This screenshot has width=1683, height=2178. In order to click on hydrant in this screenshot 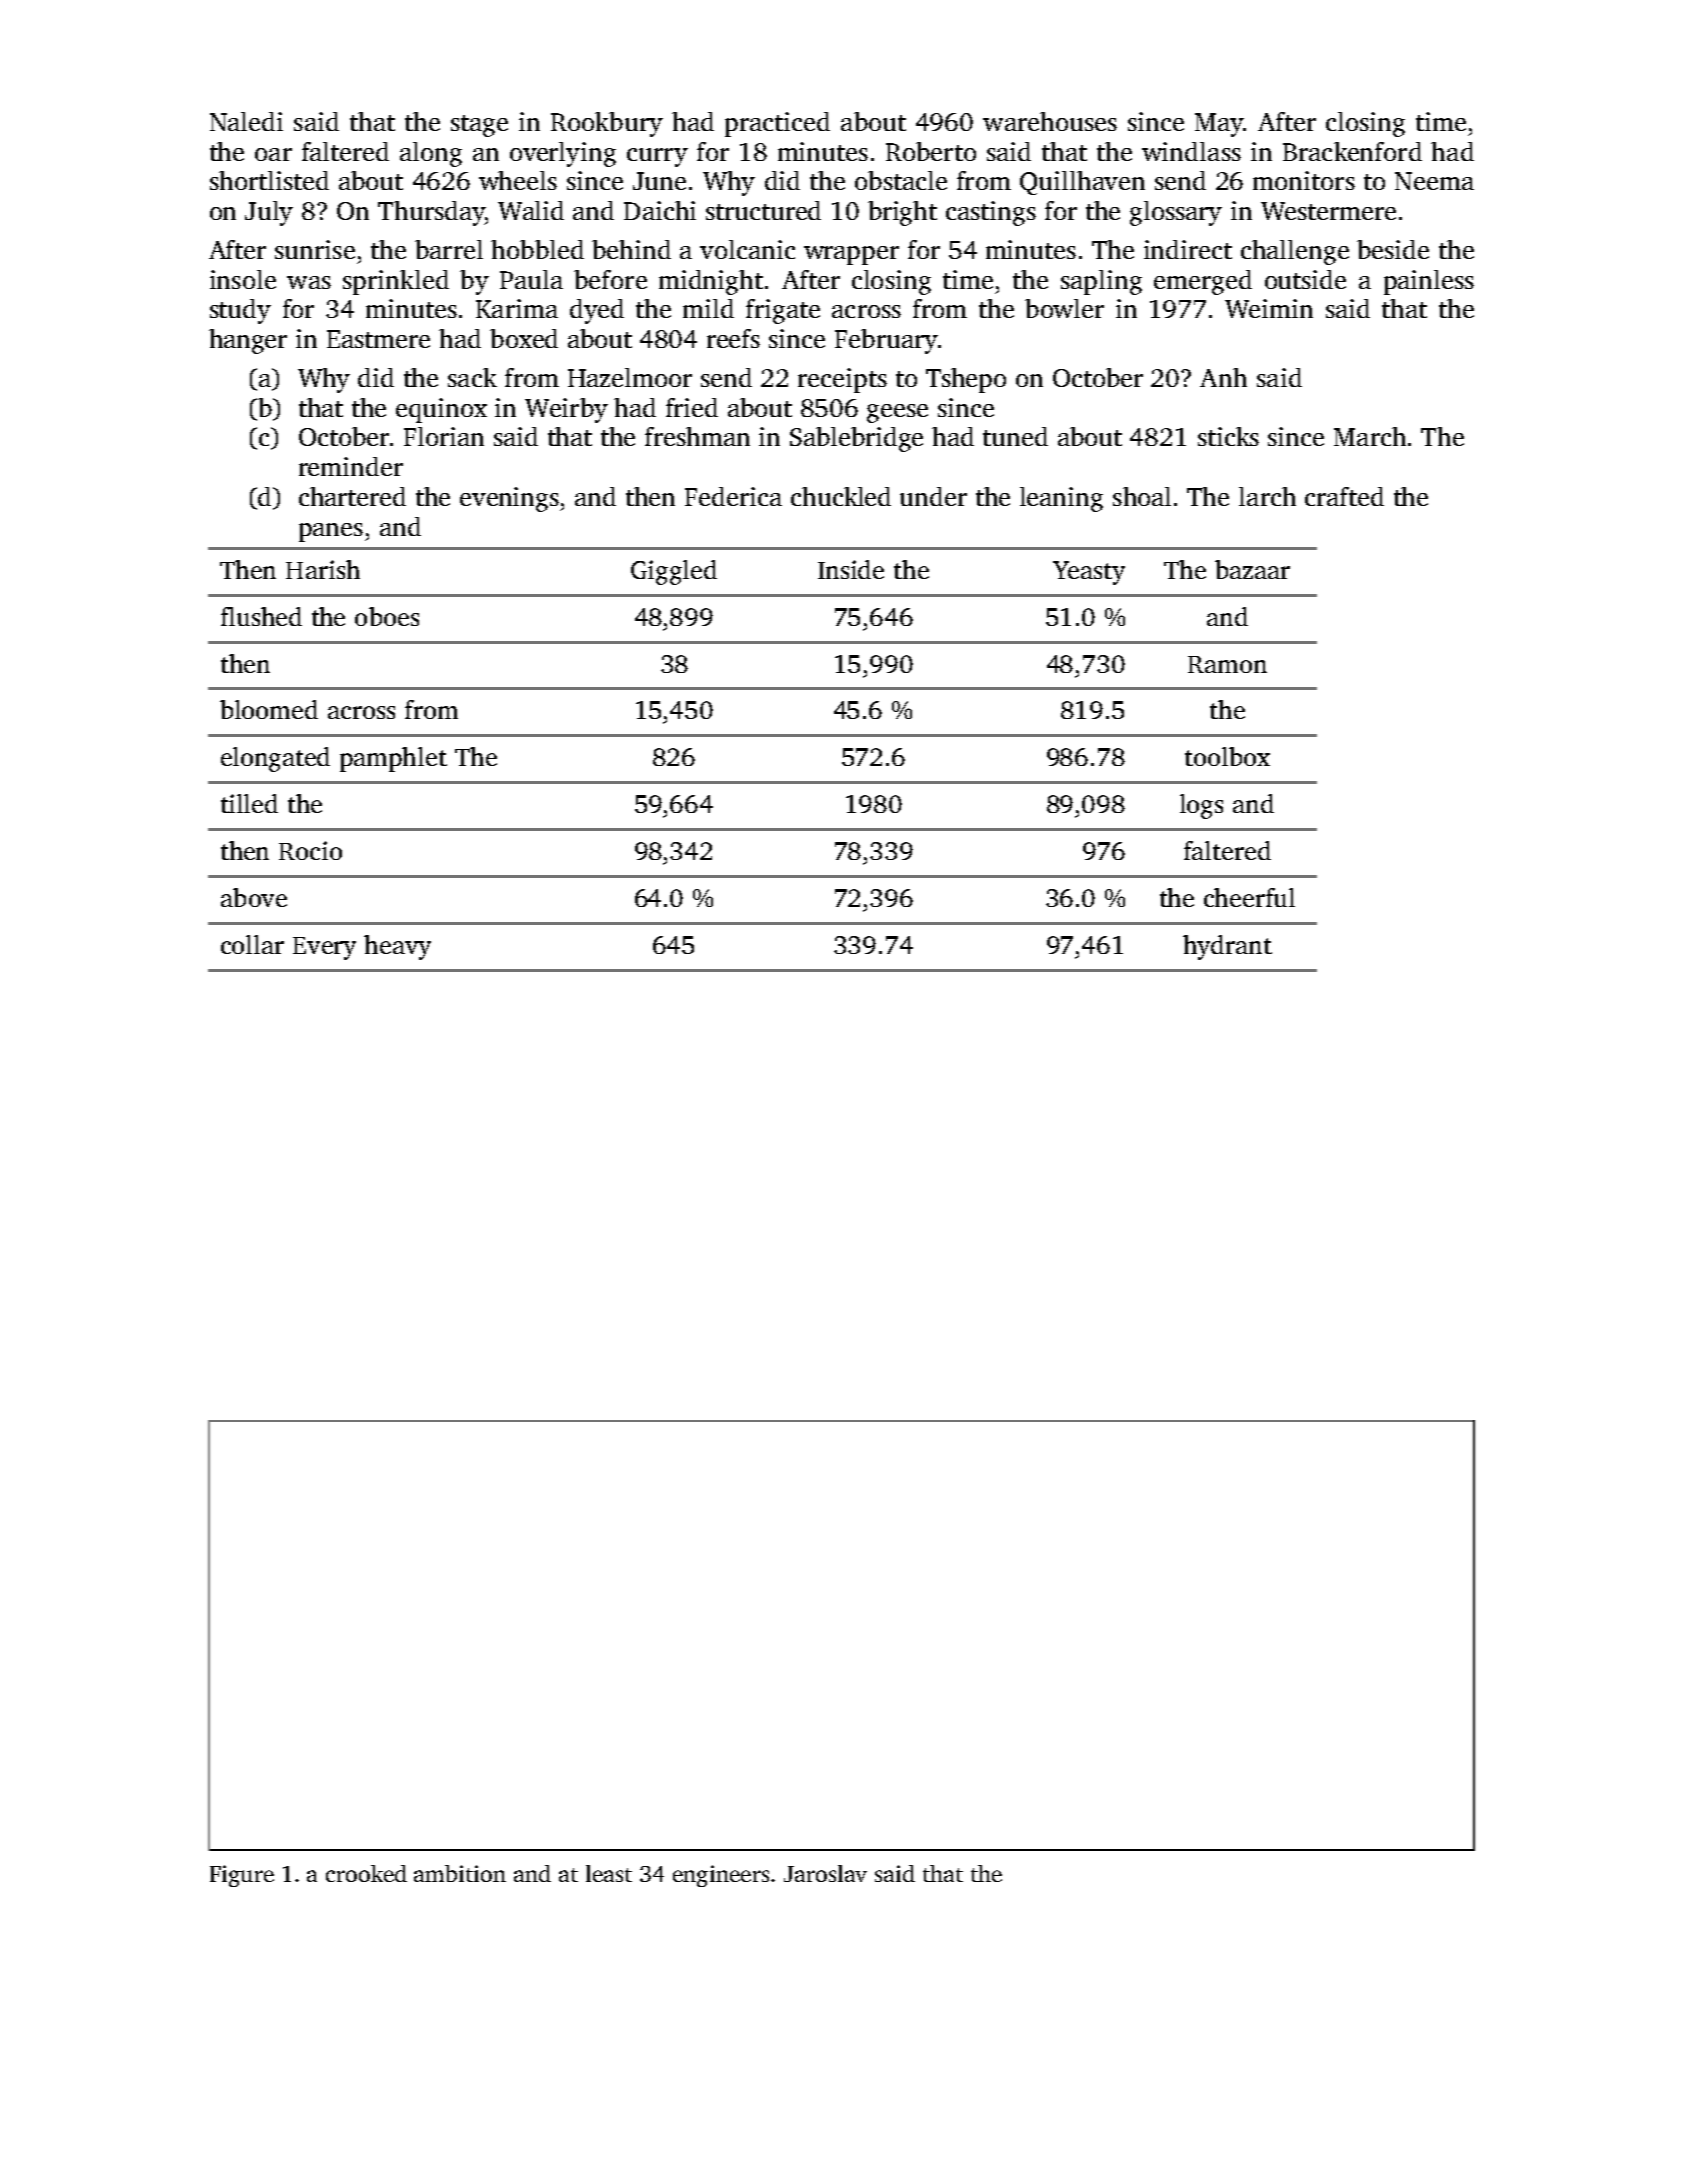, I will do `click(1227, 947)`.
